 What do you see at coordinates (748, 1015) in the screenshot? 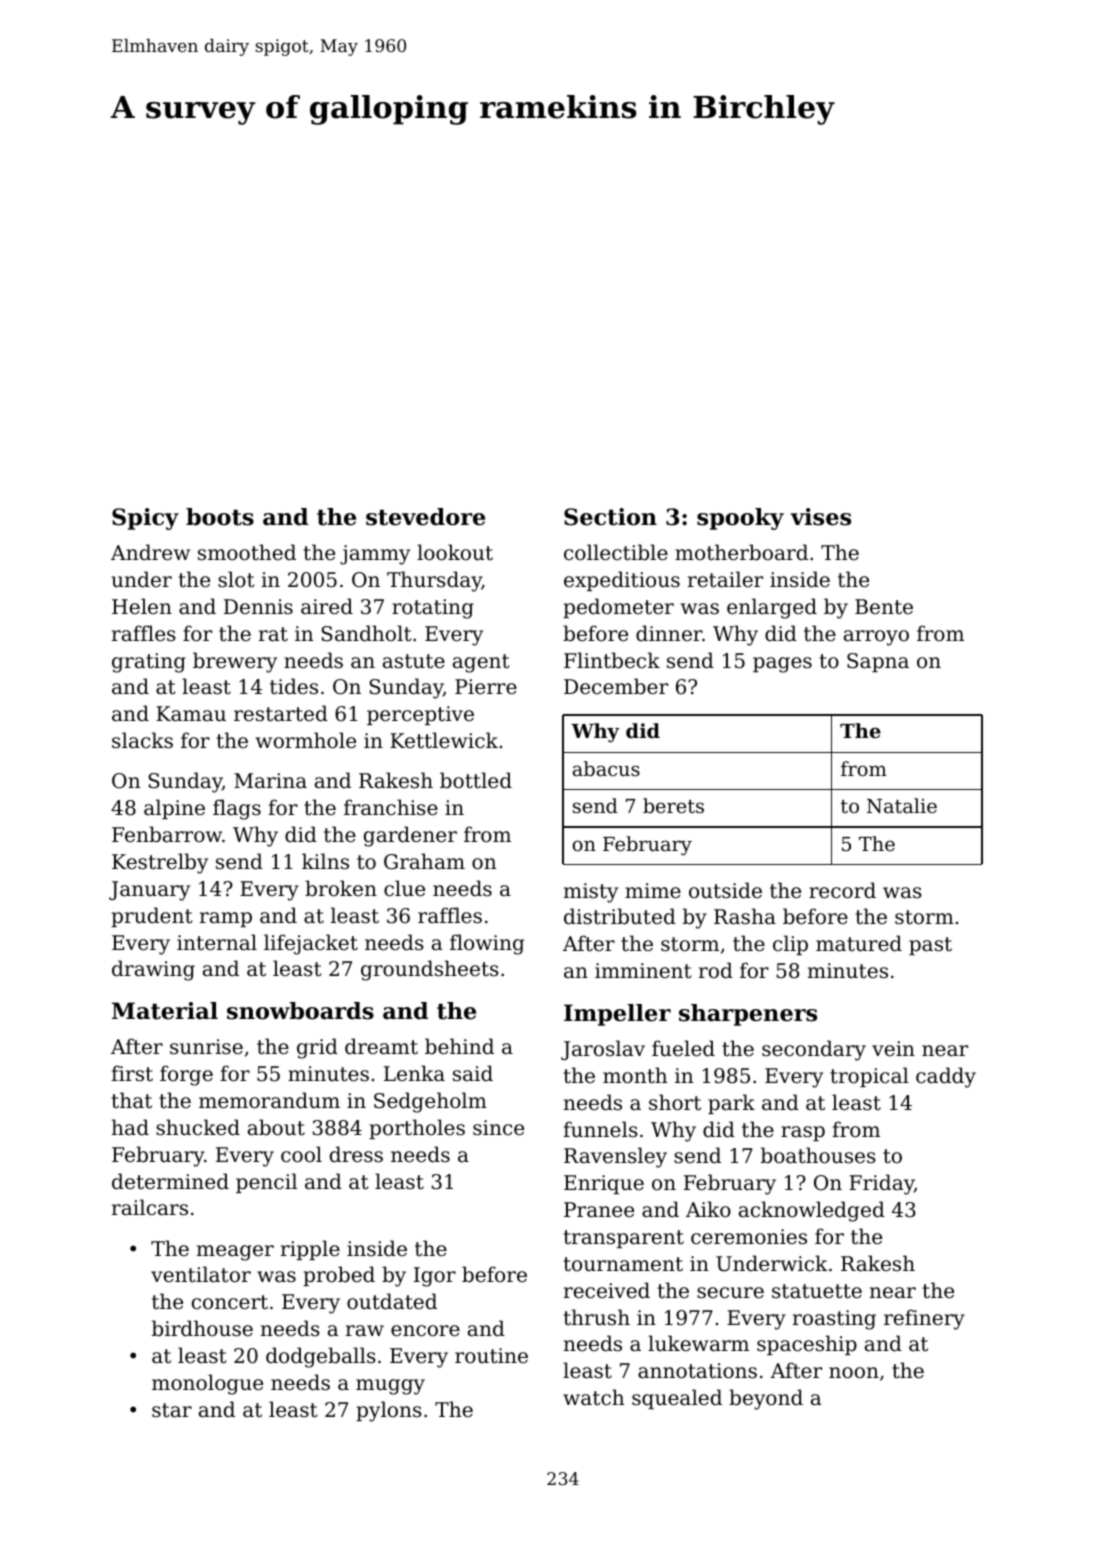
I see `sharpeners` at bounding box center [748, 1015].
